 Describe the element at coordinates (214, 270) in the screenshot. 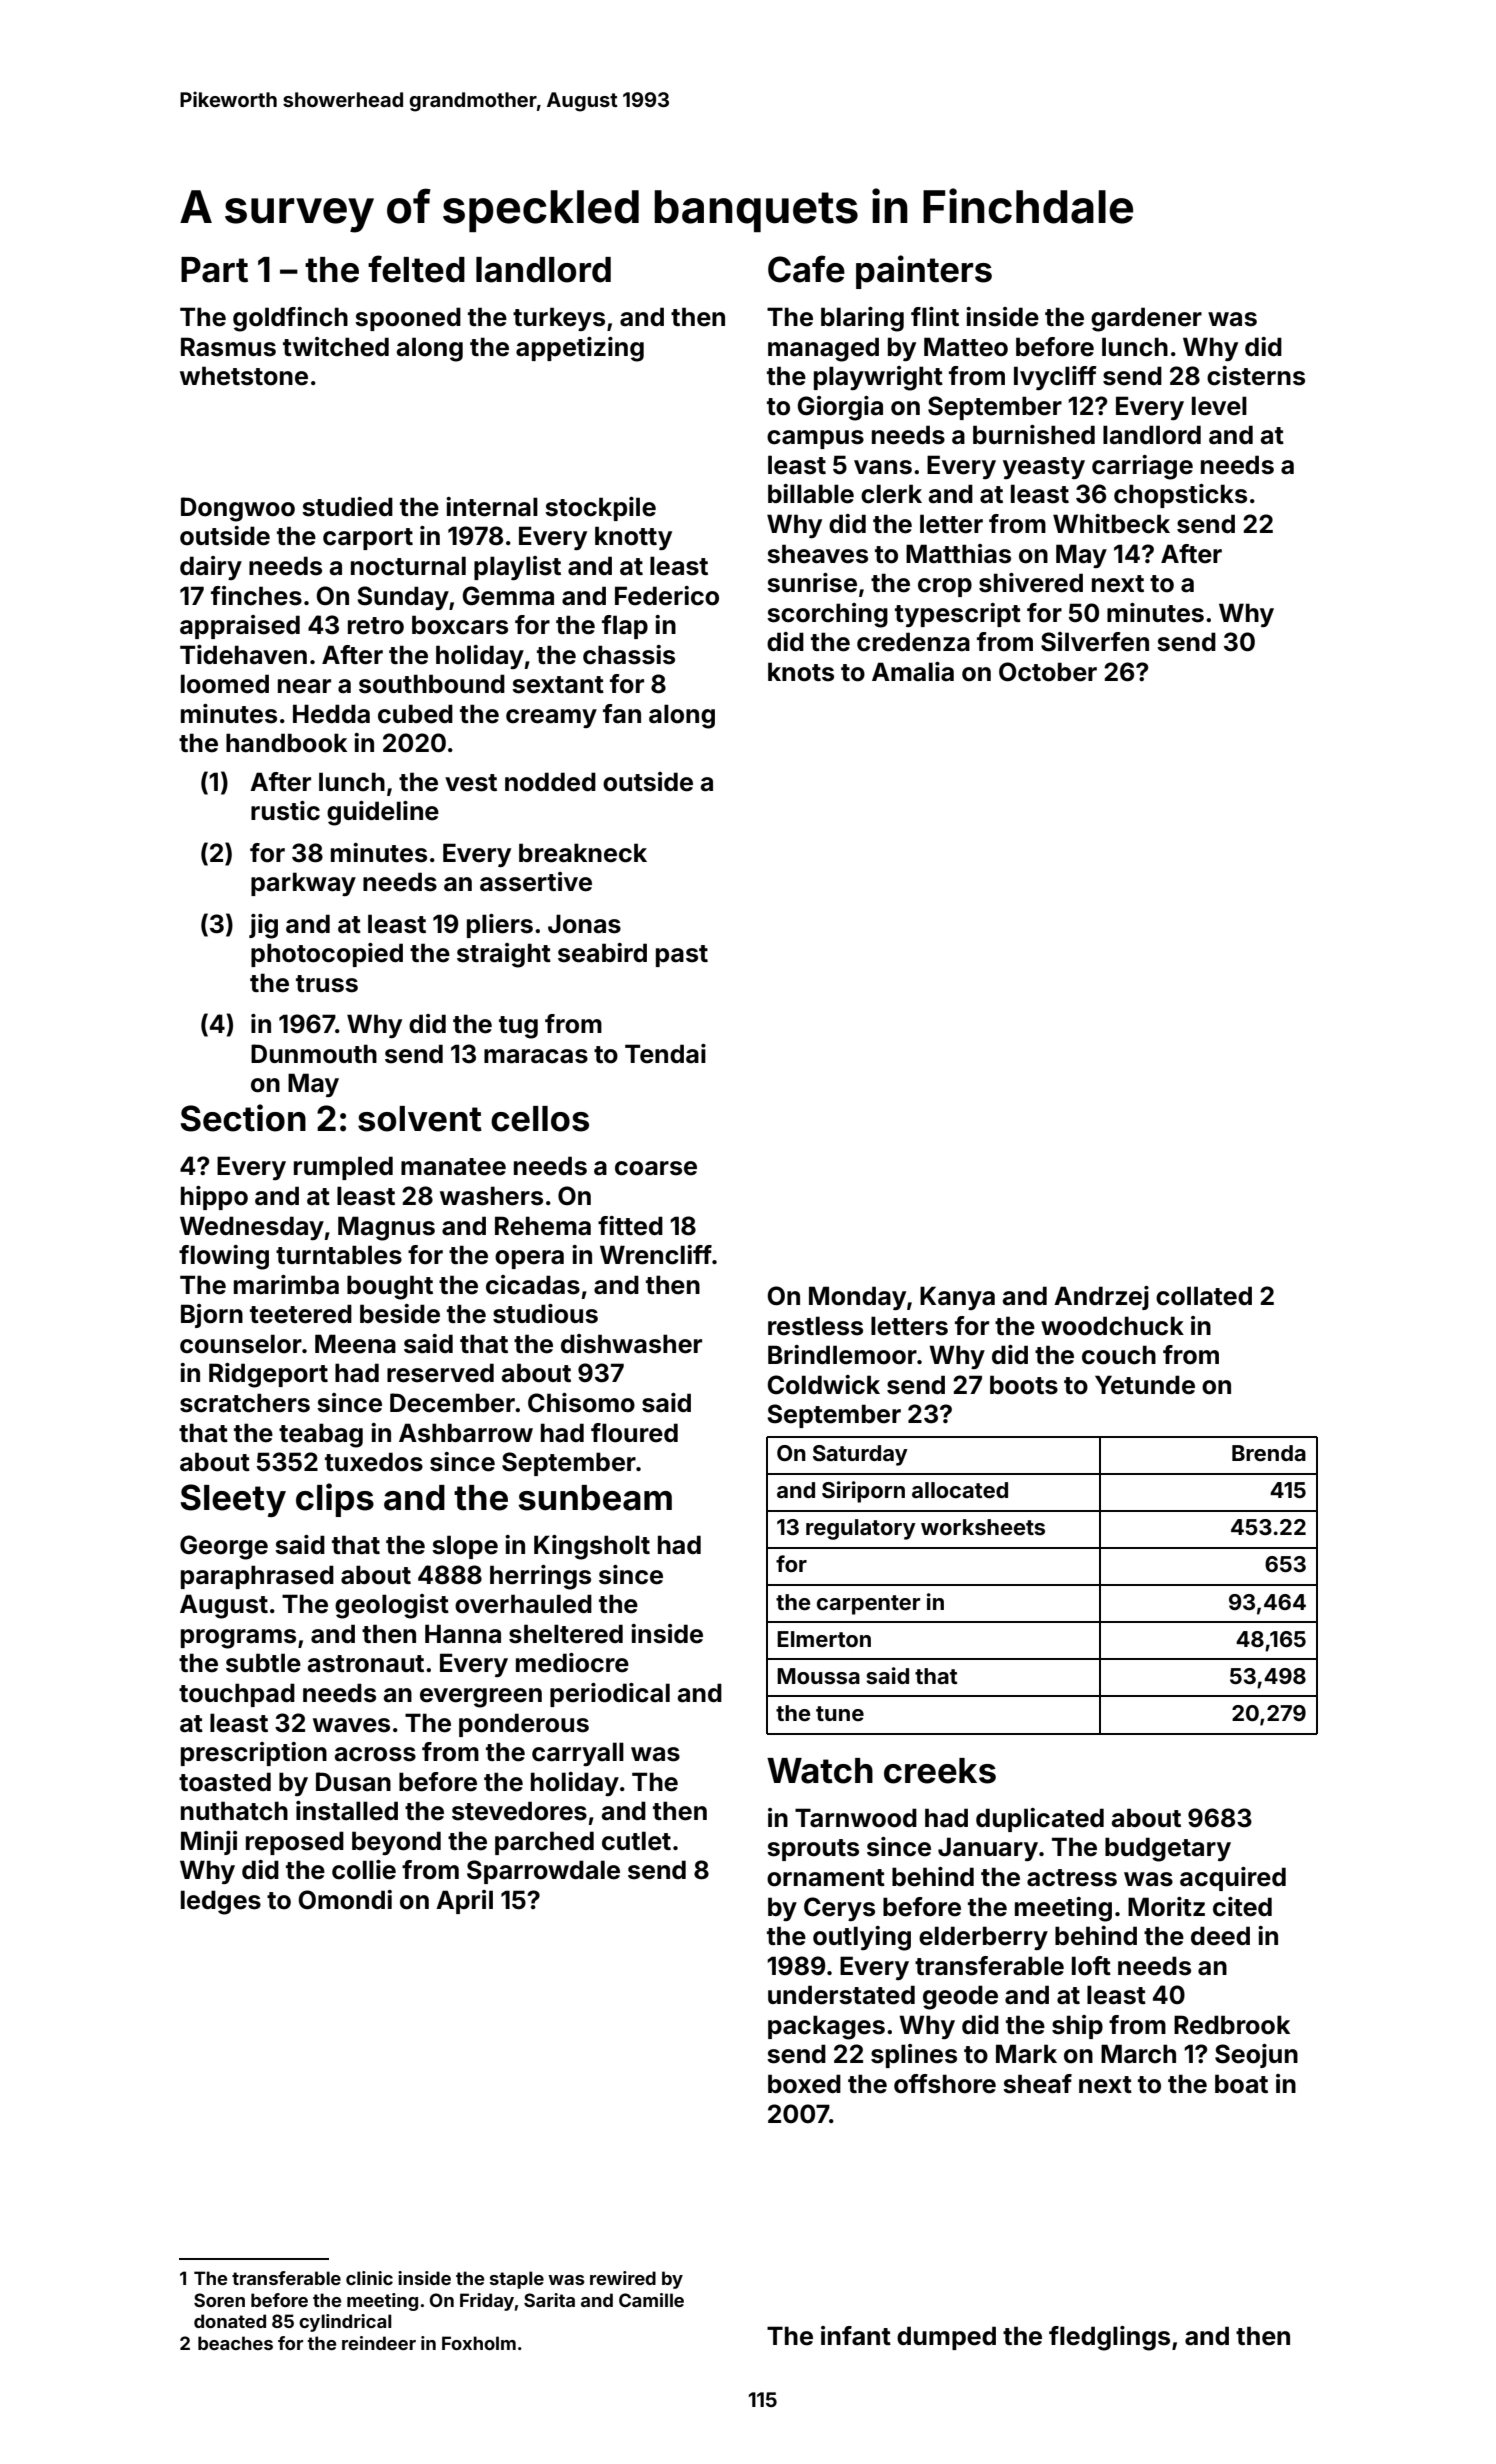

I see `Part` at that location.
